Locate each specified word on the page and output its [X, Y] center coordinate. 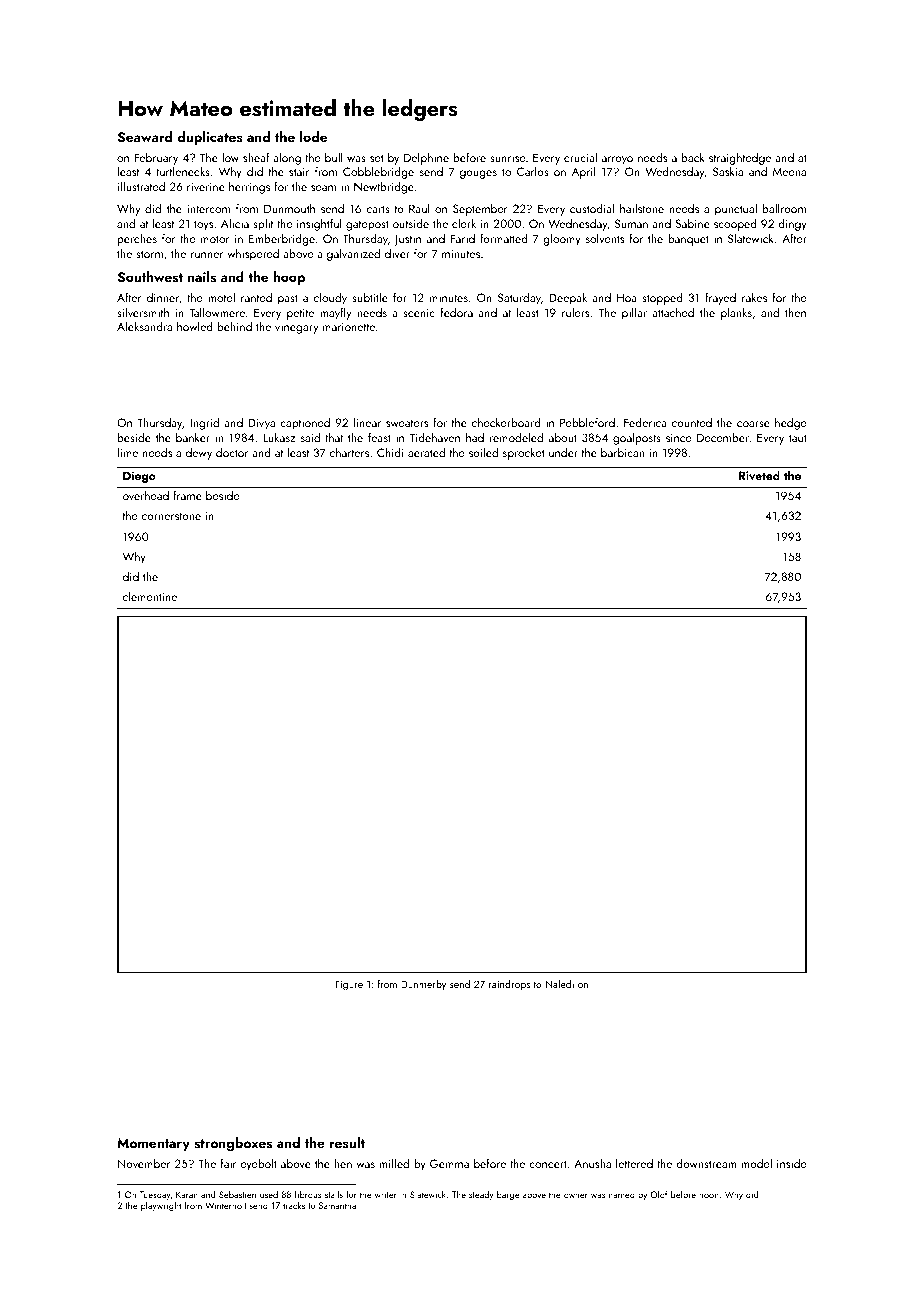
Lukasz [279, 437]
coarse [753, 424]
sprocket [524, 453]
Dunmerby [423, 985]
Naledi [560, 984]
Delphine [426, 158]
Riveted [759, 475]
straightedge [740, 158]
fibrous [308, 1194]
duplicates [210, 138]
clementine [150, 596]
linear [367, 422]
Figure [349, 985]
